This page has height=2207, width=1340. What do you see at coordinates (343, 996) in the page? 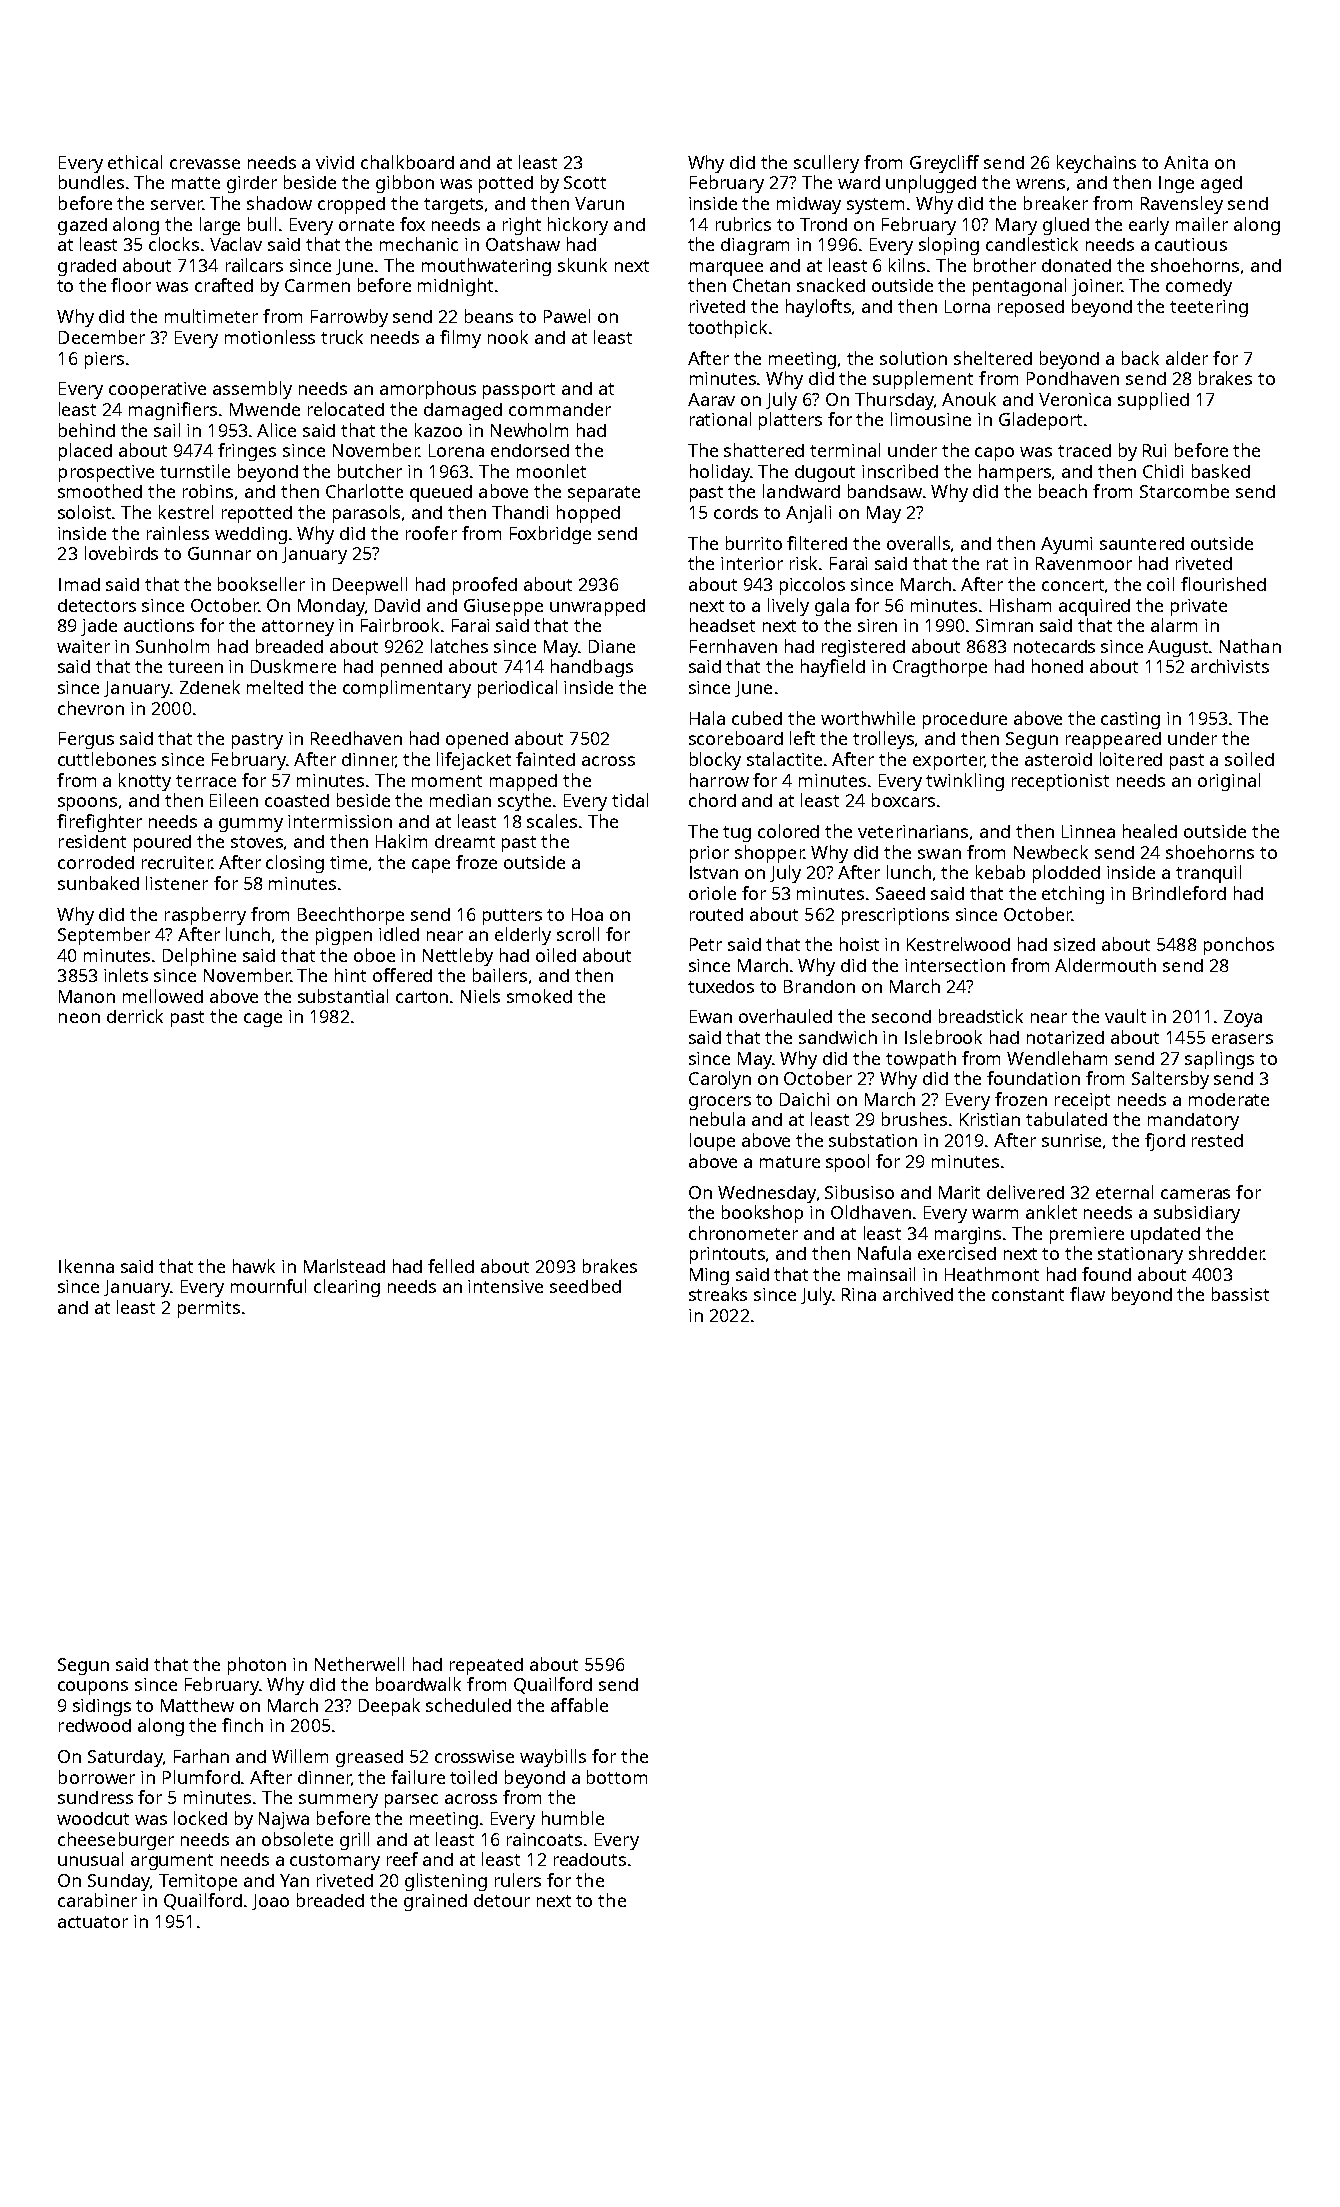
I see `substantial` at bounding box center [343, 996].
